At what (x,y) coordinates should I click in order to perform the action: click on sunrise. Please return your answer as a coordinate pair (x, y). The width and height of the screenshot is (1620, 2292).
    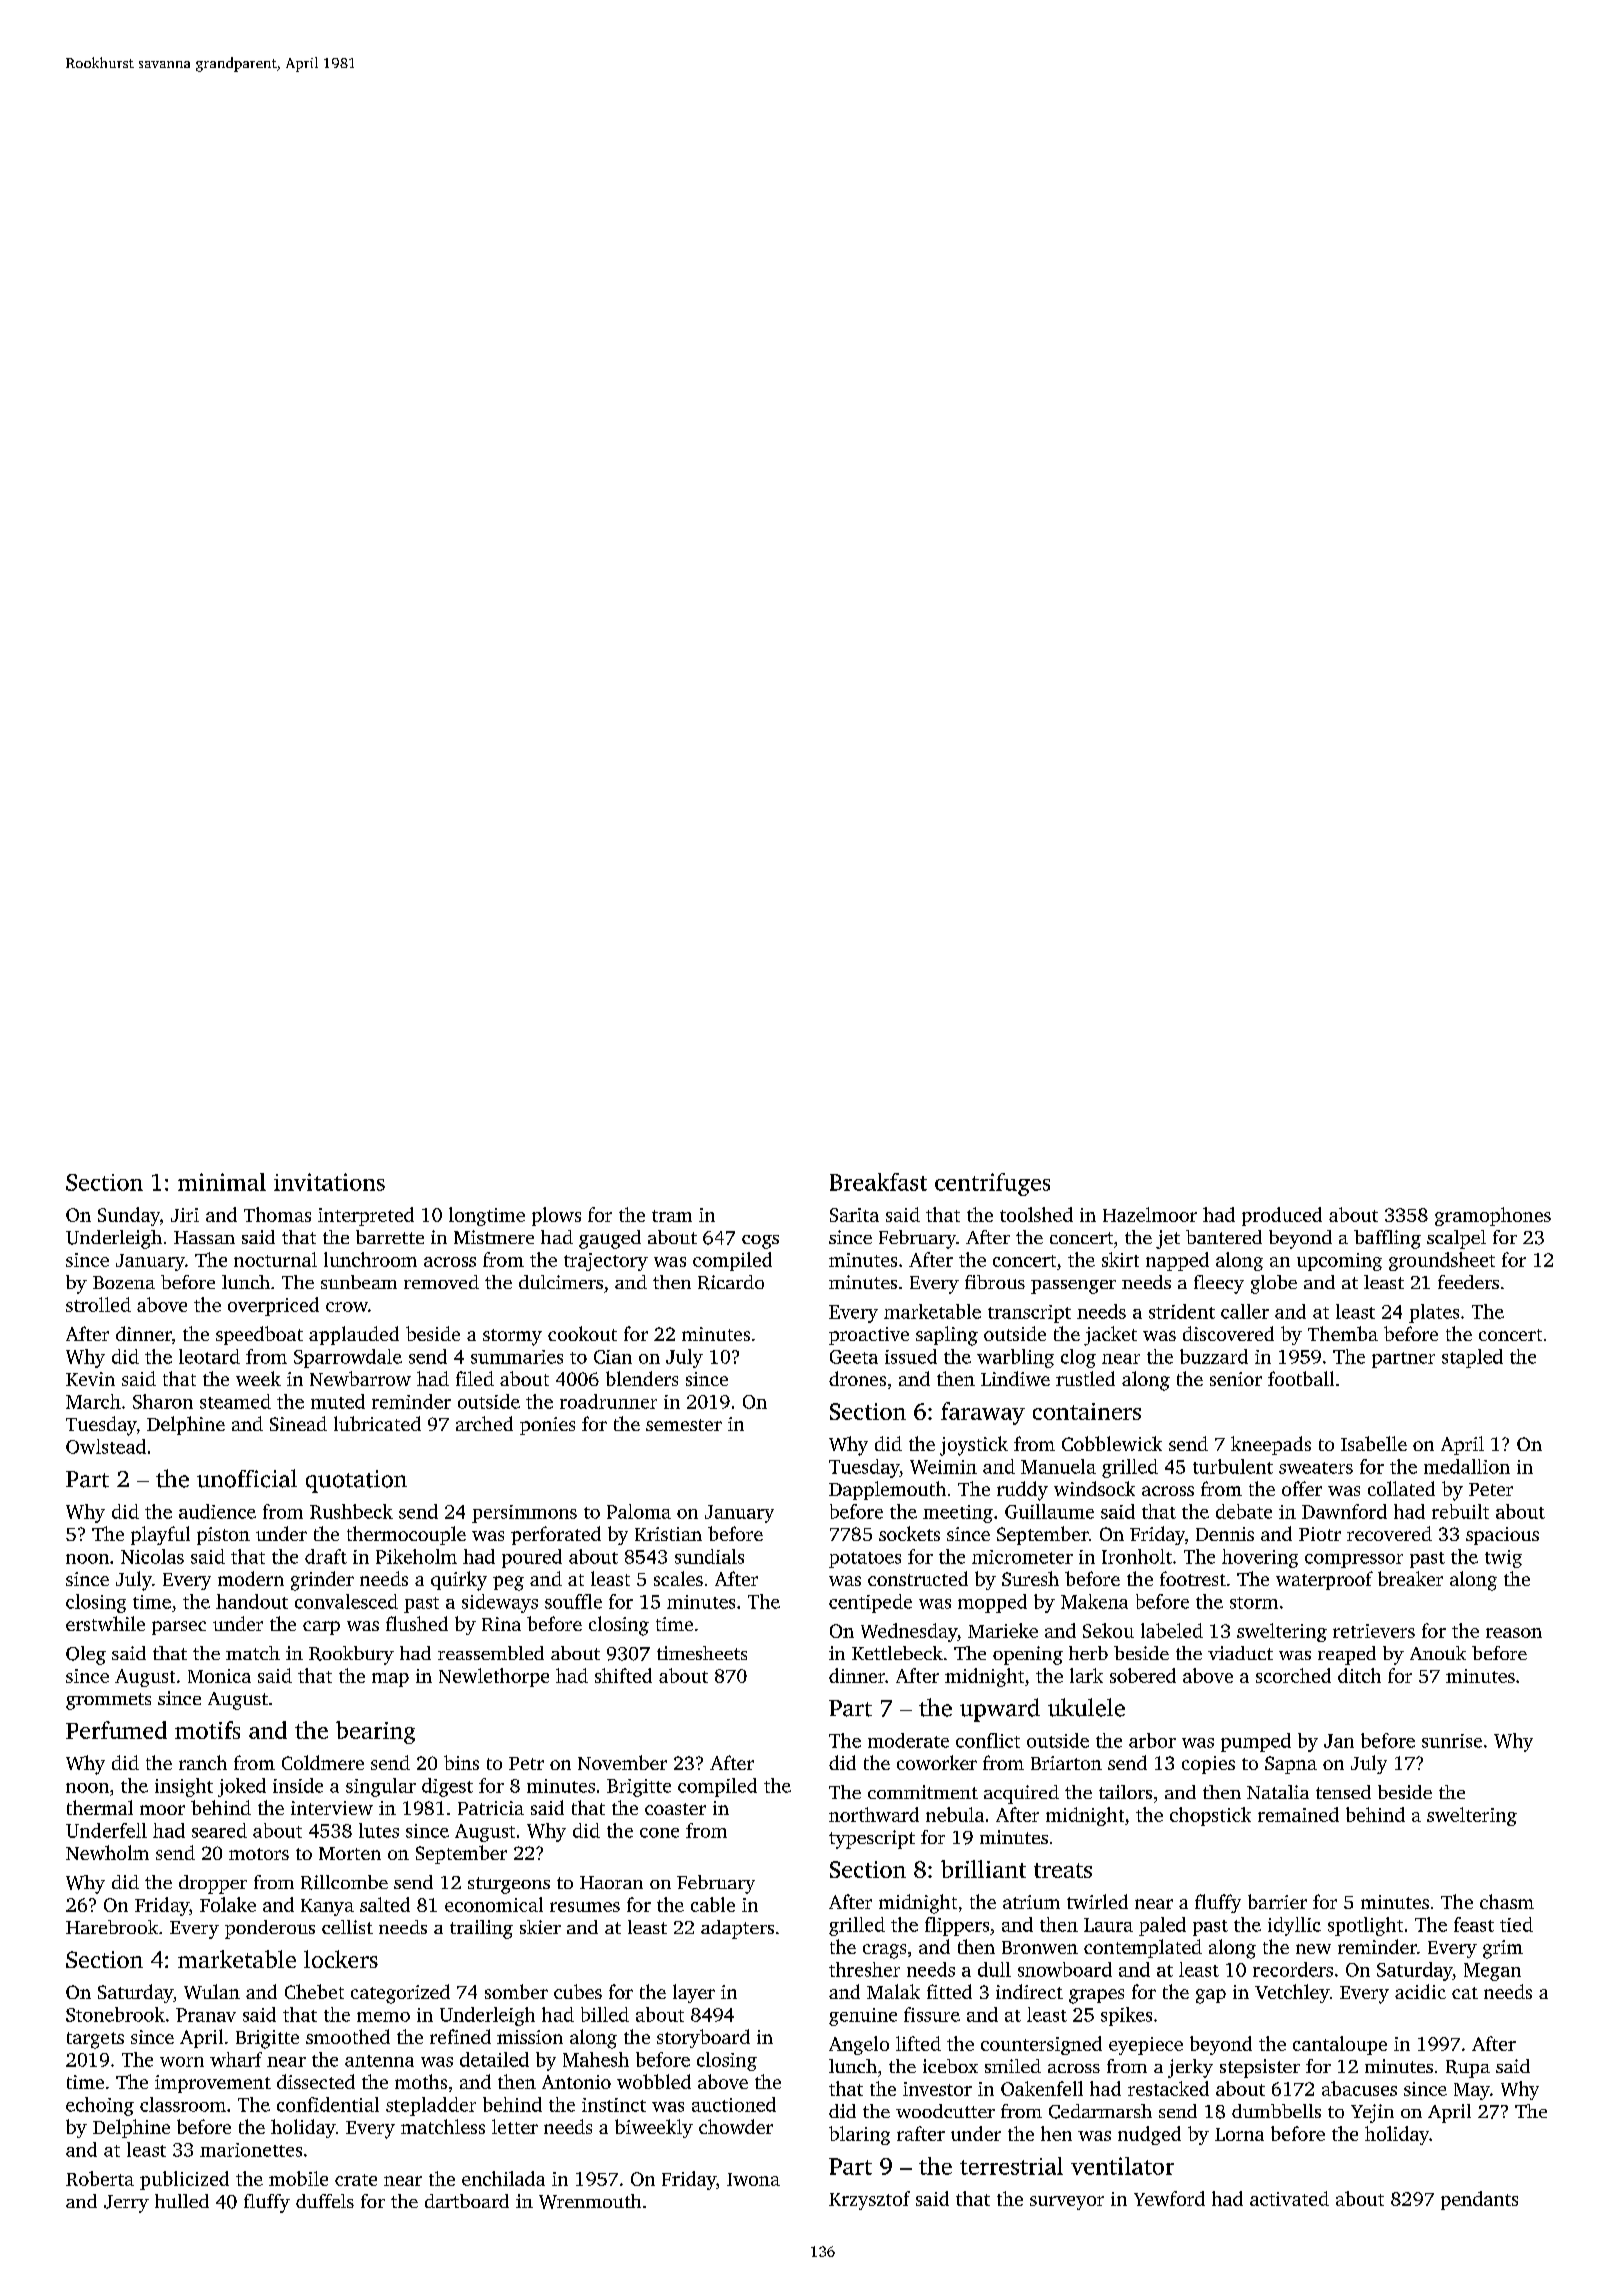
    Looking at the image, I should click on (1452, 1741).
